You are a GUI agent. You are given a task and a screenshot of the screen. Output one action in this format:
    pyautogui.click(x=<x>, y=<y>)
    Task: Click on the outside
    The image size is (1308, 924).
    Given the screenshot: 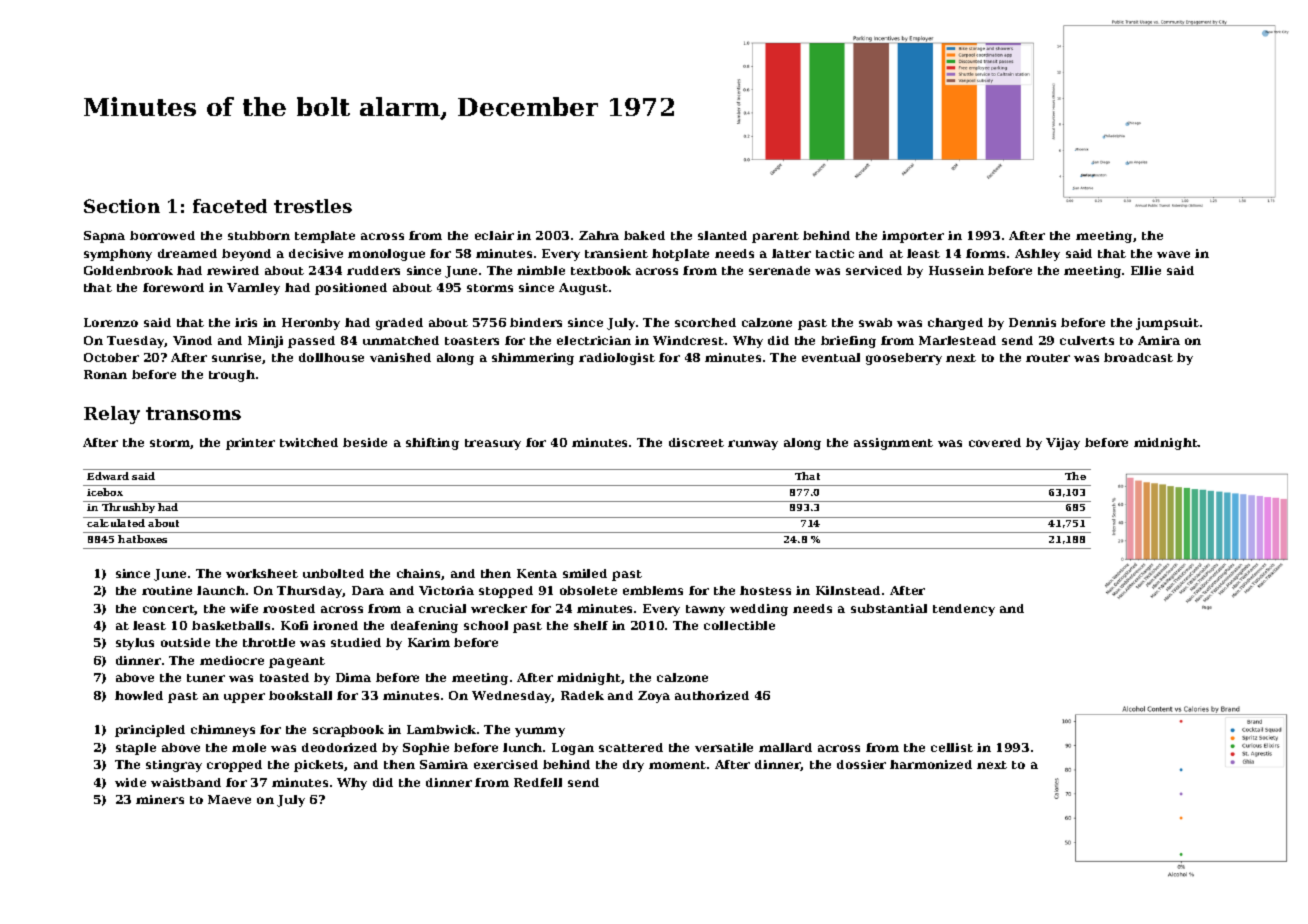 What is the action you would take?
    pyautogui.click(x=185, y=642)
